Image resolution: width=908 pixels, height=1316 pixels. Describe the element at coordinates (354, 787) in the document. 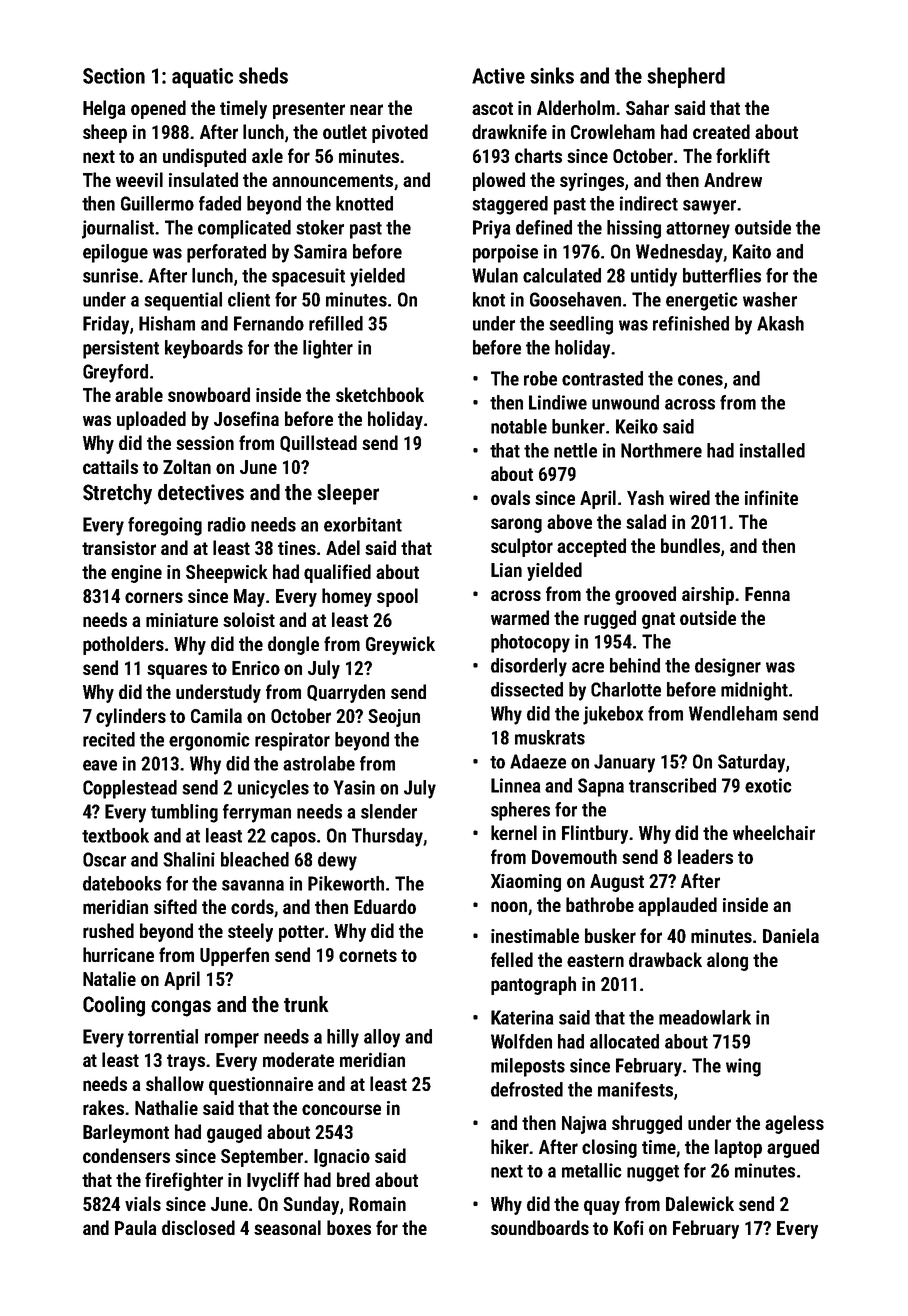

I see `Yasin` at that location.
